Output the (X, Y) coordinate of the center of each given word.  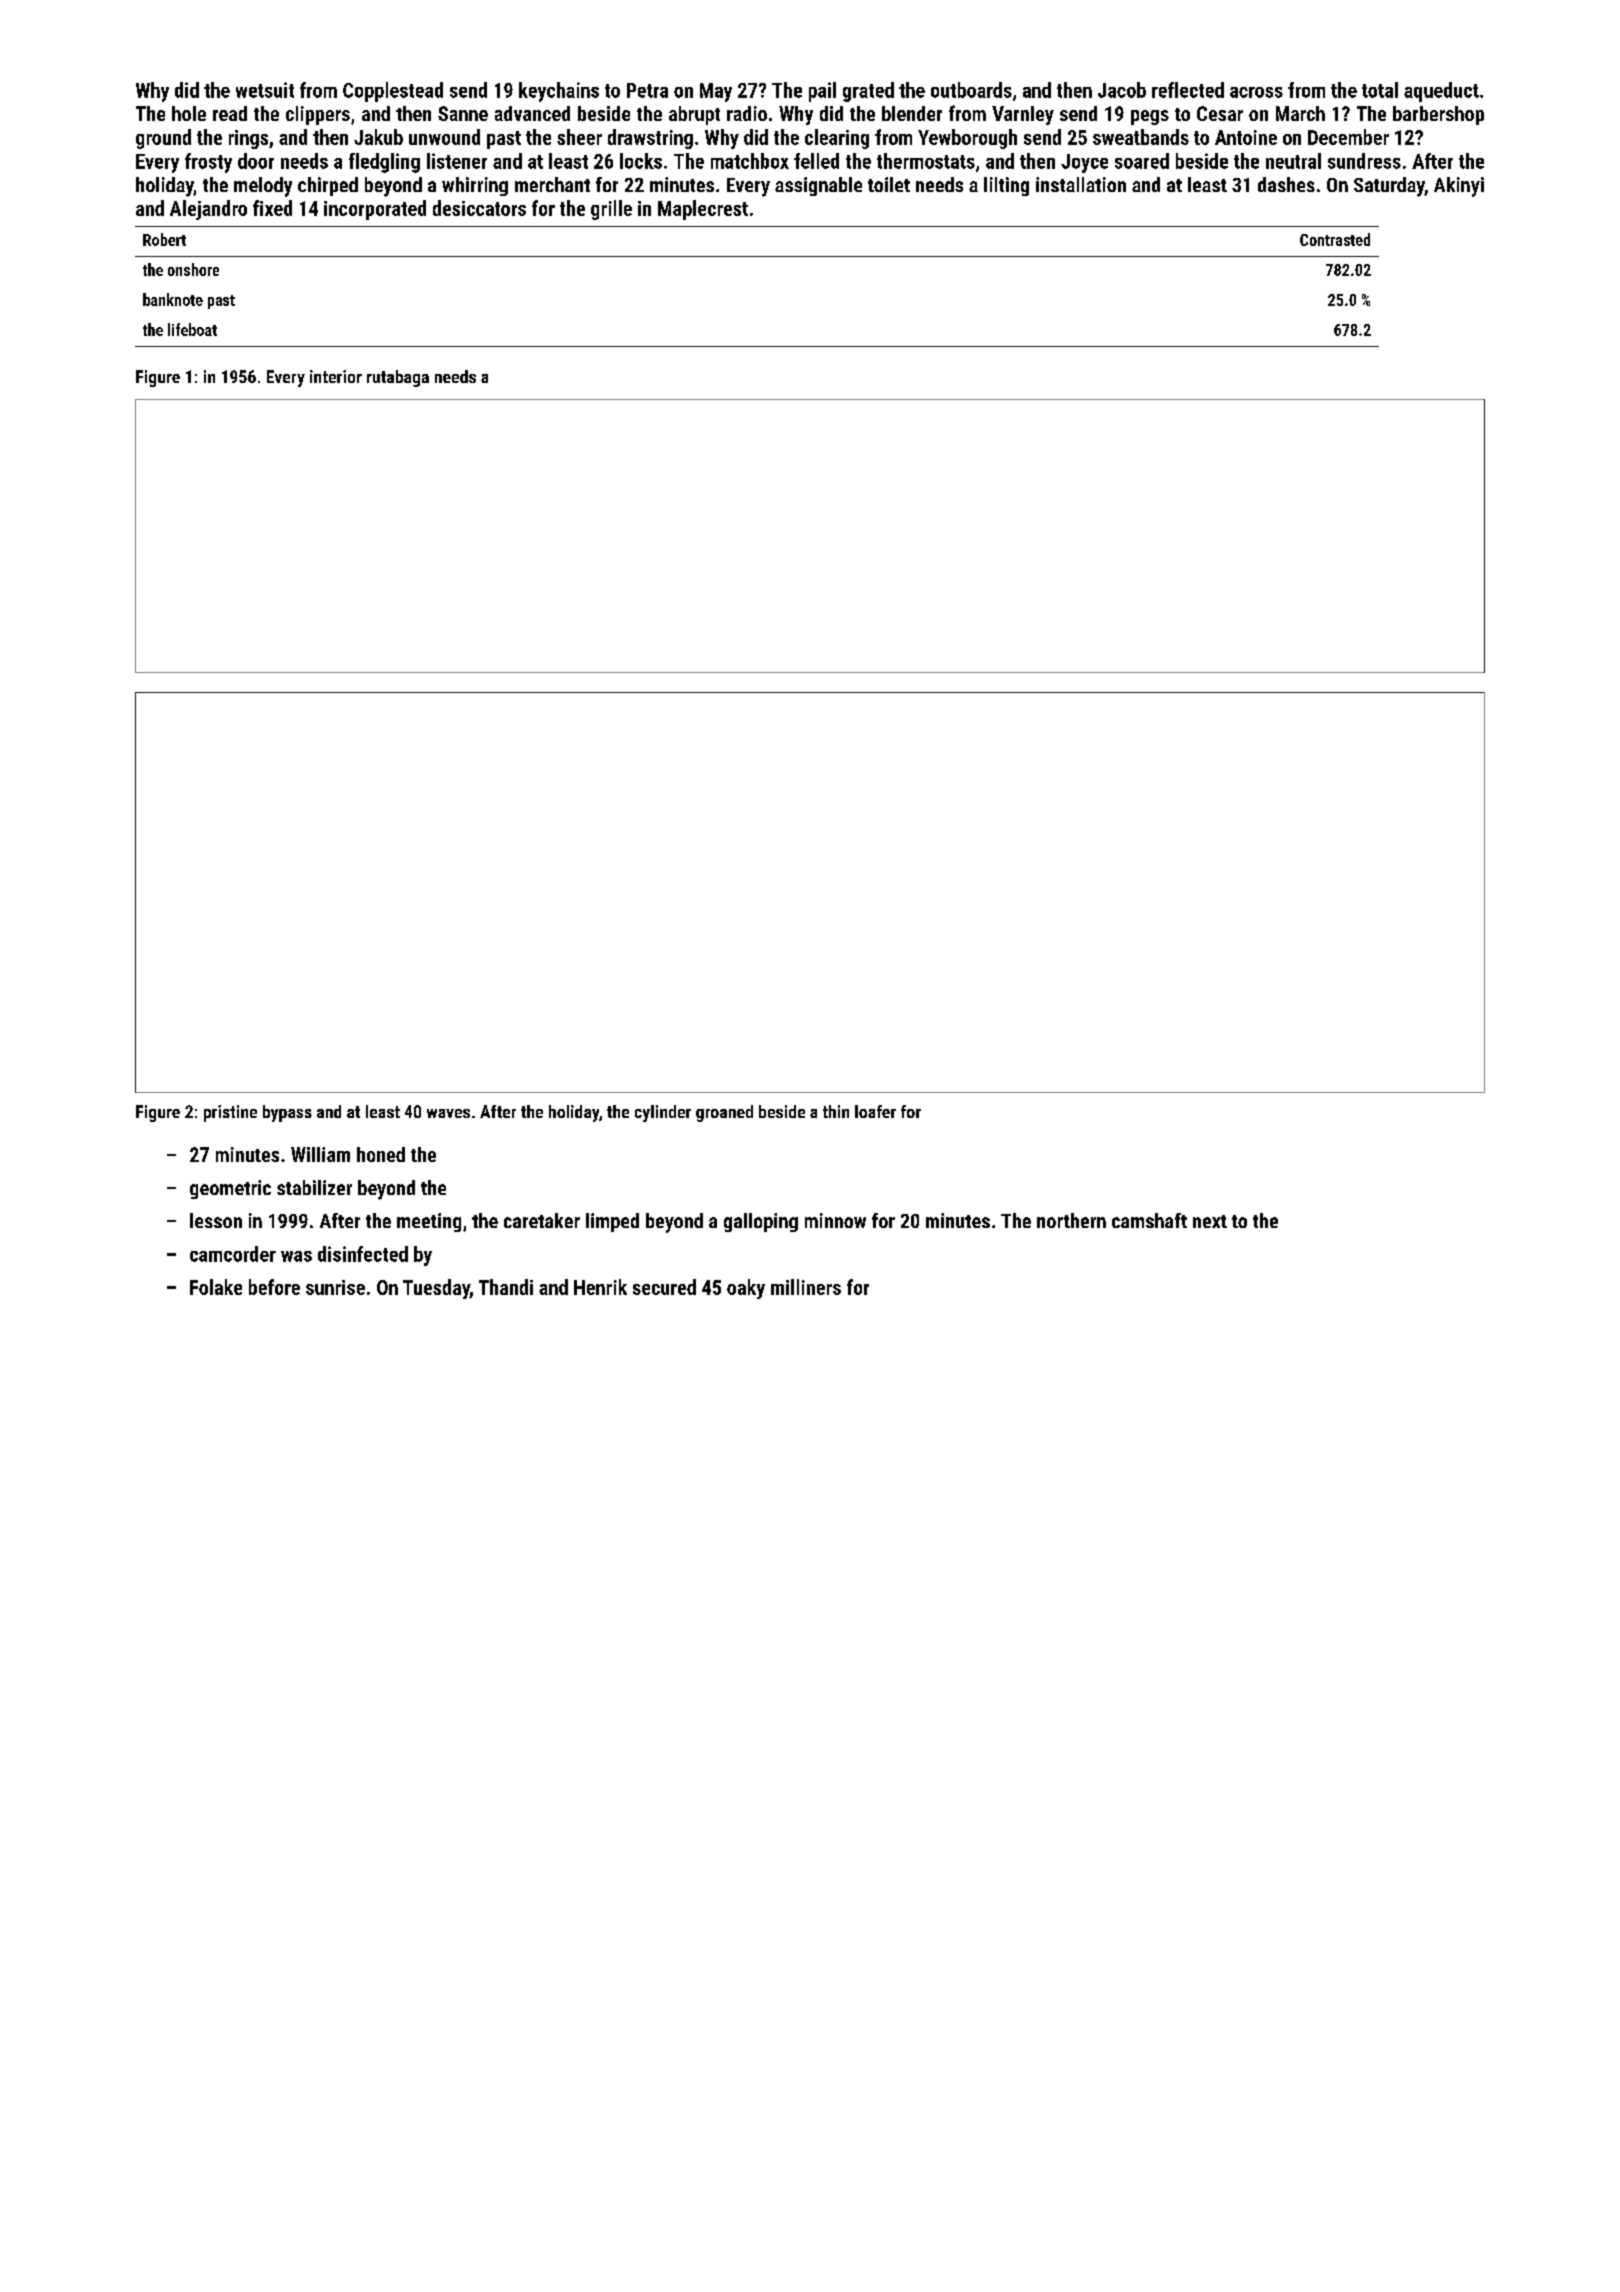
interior (336, 376)
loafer (875, 1111)
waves (448, 1113)
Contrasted (1335, 239)
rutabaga (398, 378)
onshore (193, 269)
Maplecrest (703, 210)
